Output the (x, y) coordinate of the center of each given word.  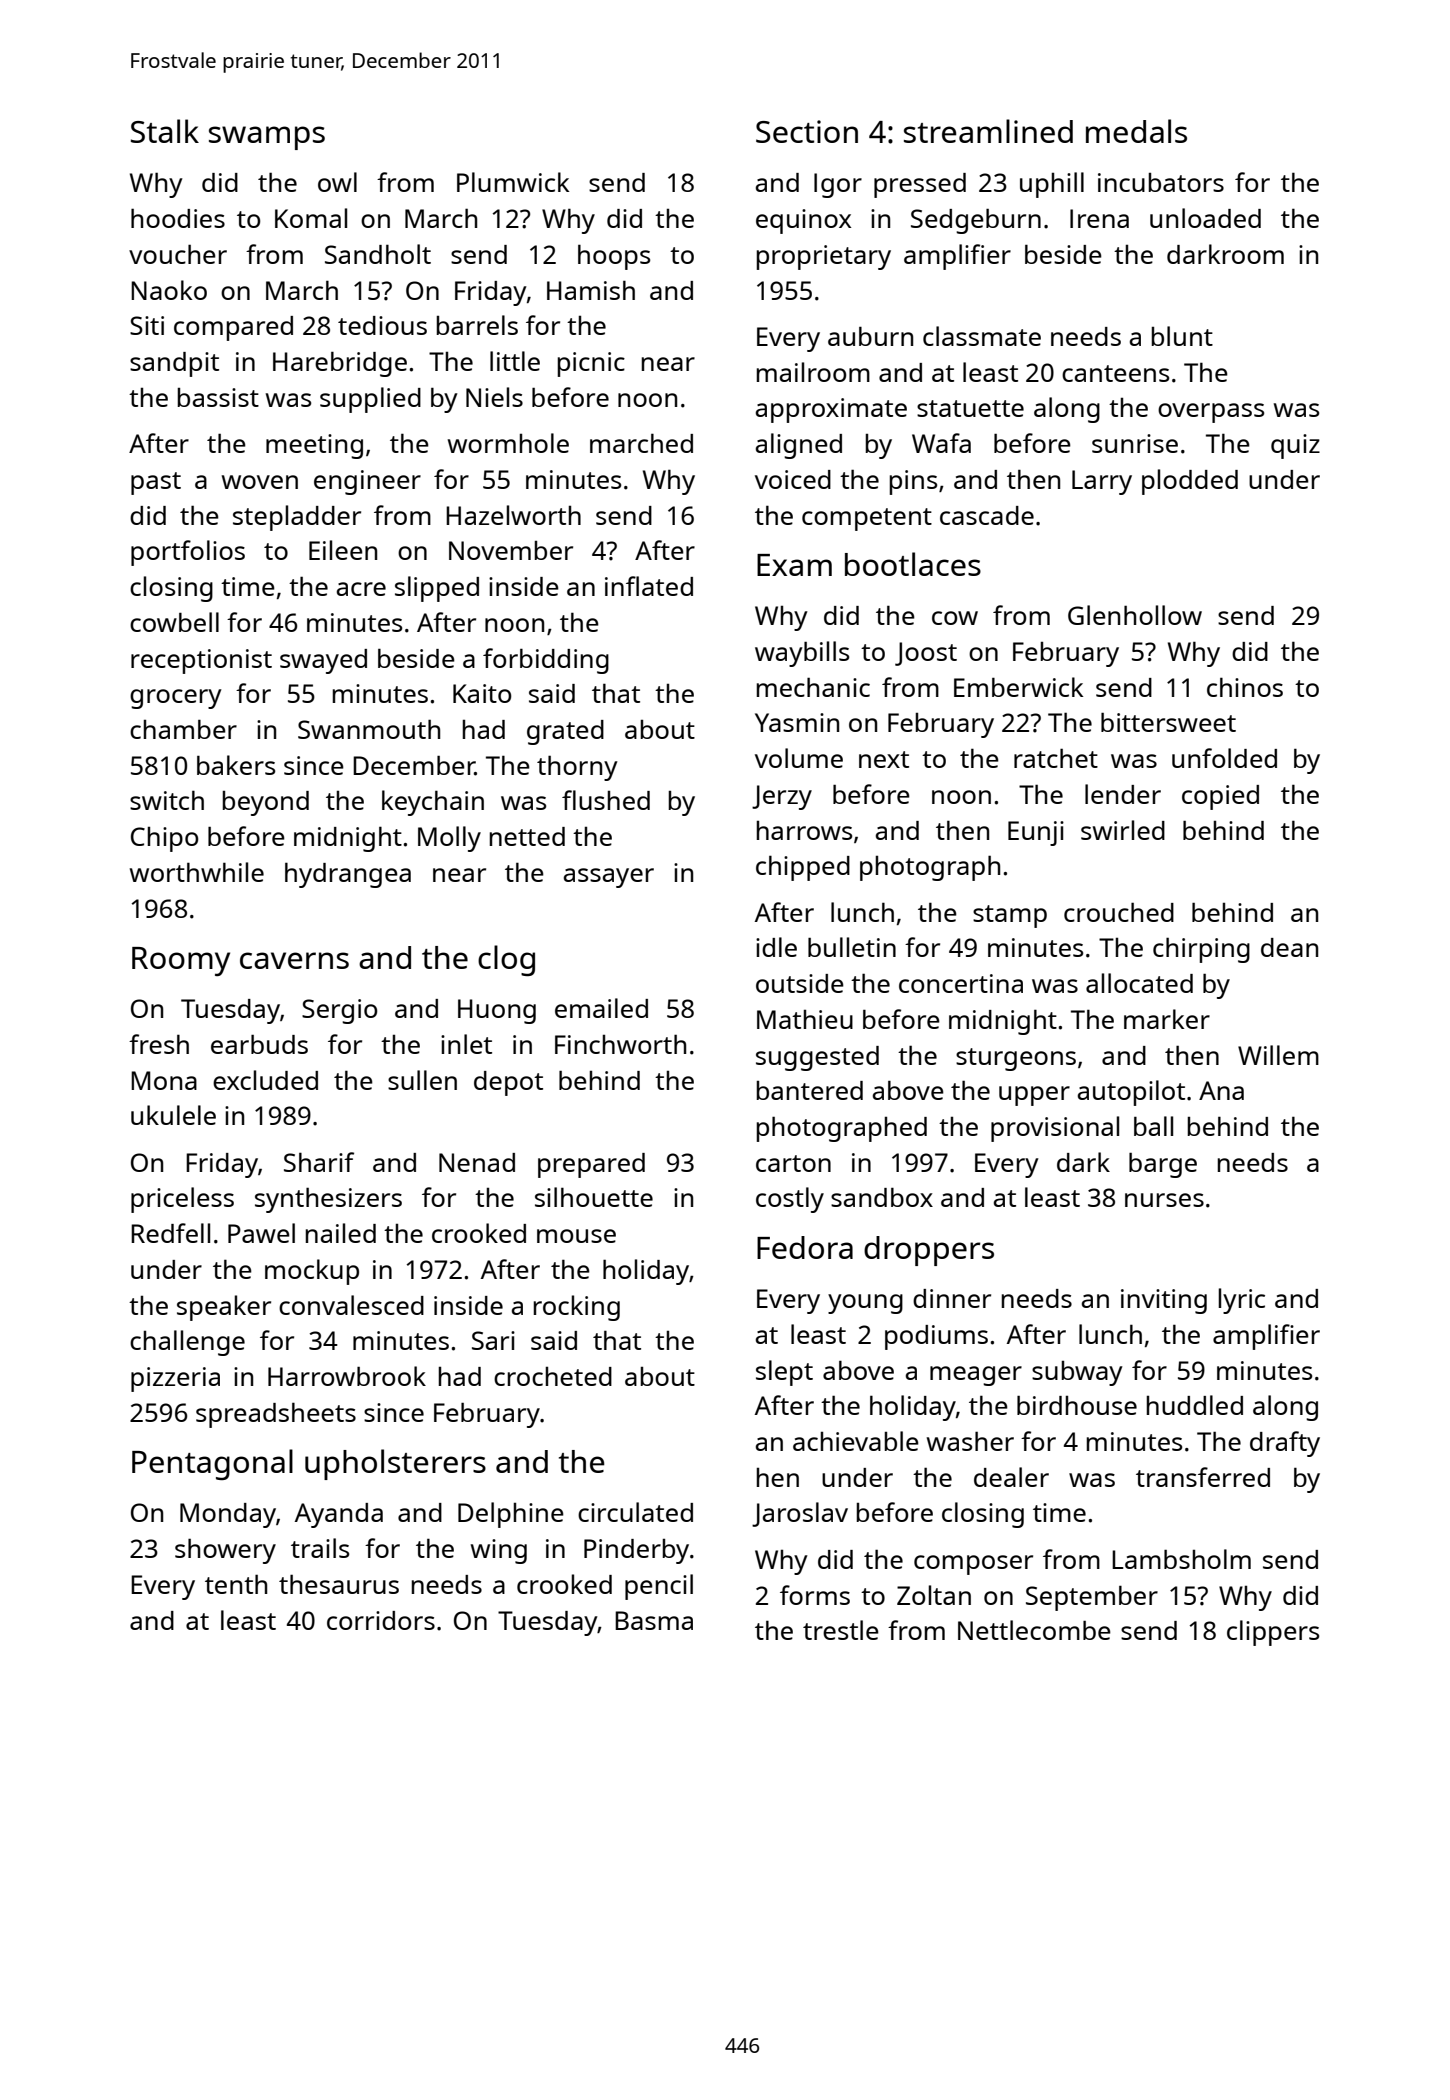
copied (1220, 797)
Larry (1102, 482)
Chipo (164, 839)
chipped (803, 868)
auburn (870, 336)
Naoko (169, 290)
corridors (381, 1620)
